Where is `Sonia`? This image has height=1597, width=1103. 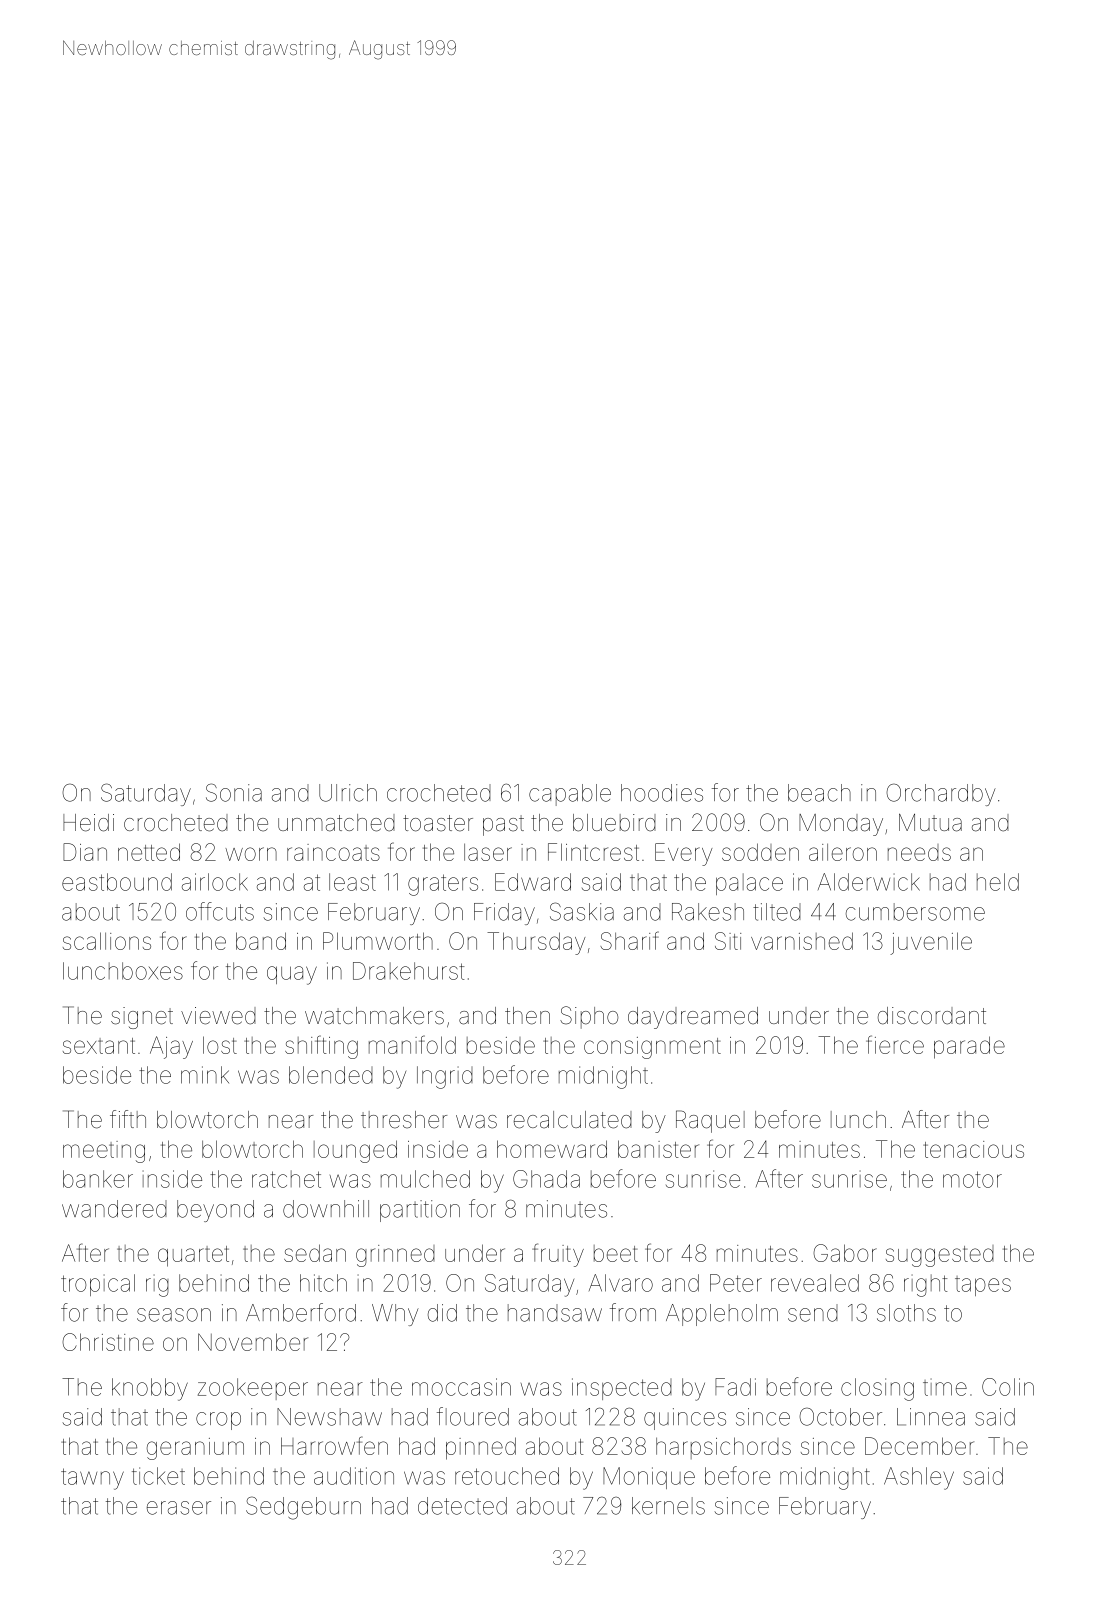
Sonia is located at coordinates (234, 792).
